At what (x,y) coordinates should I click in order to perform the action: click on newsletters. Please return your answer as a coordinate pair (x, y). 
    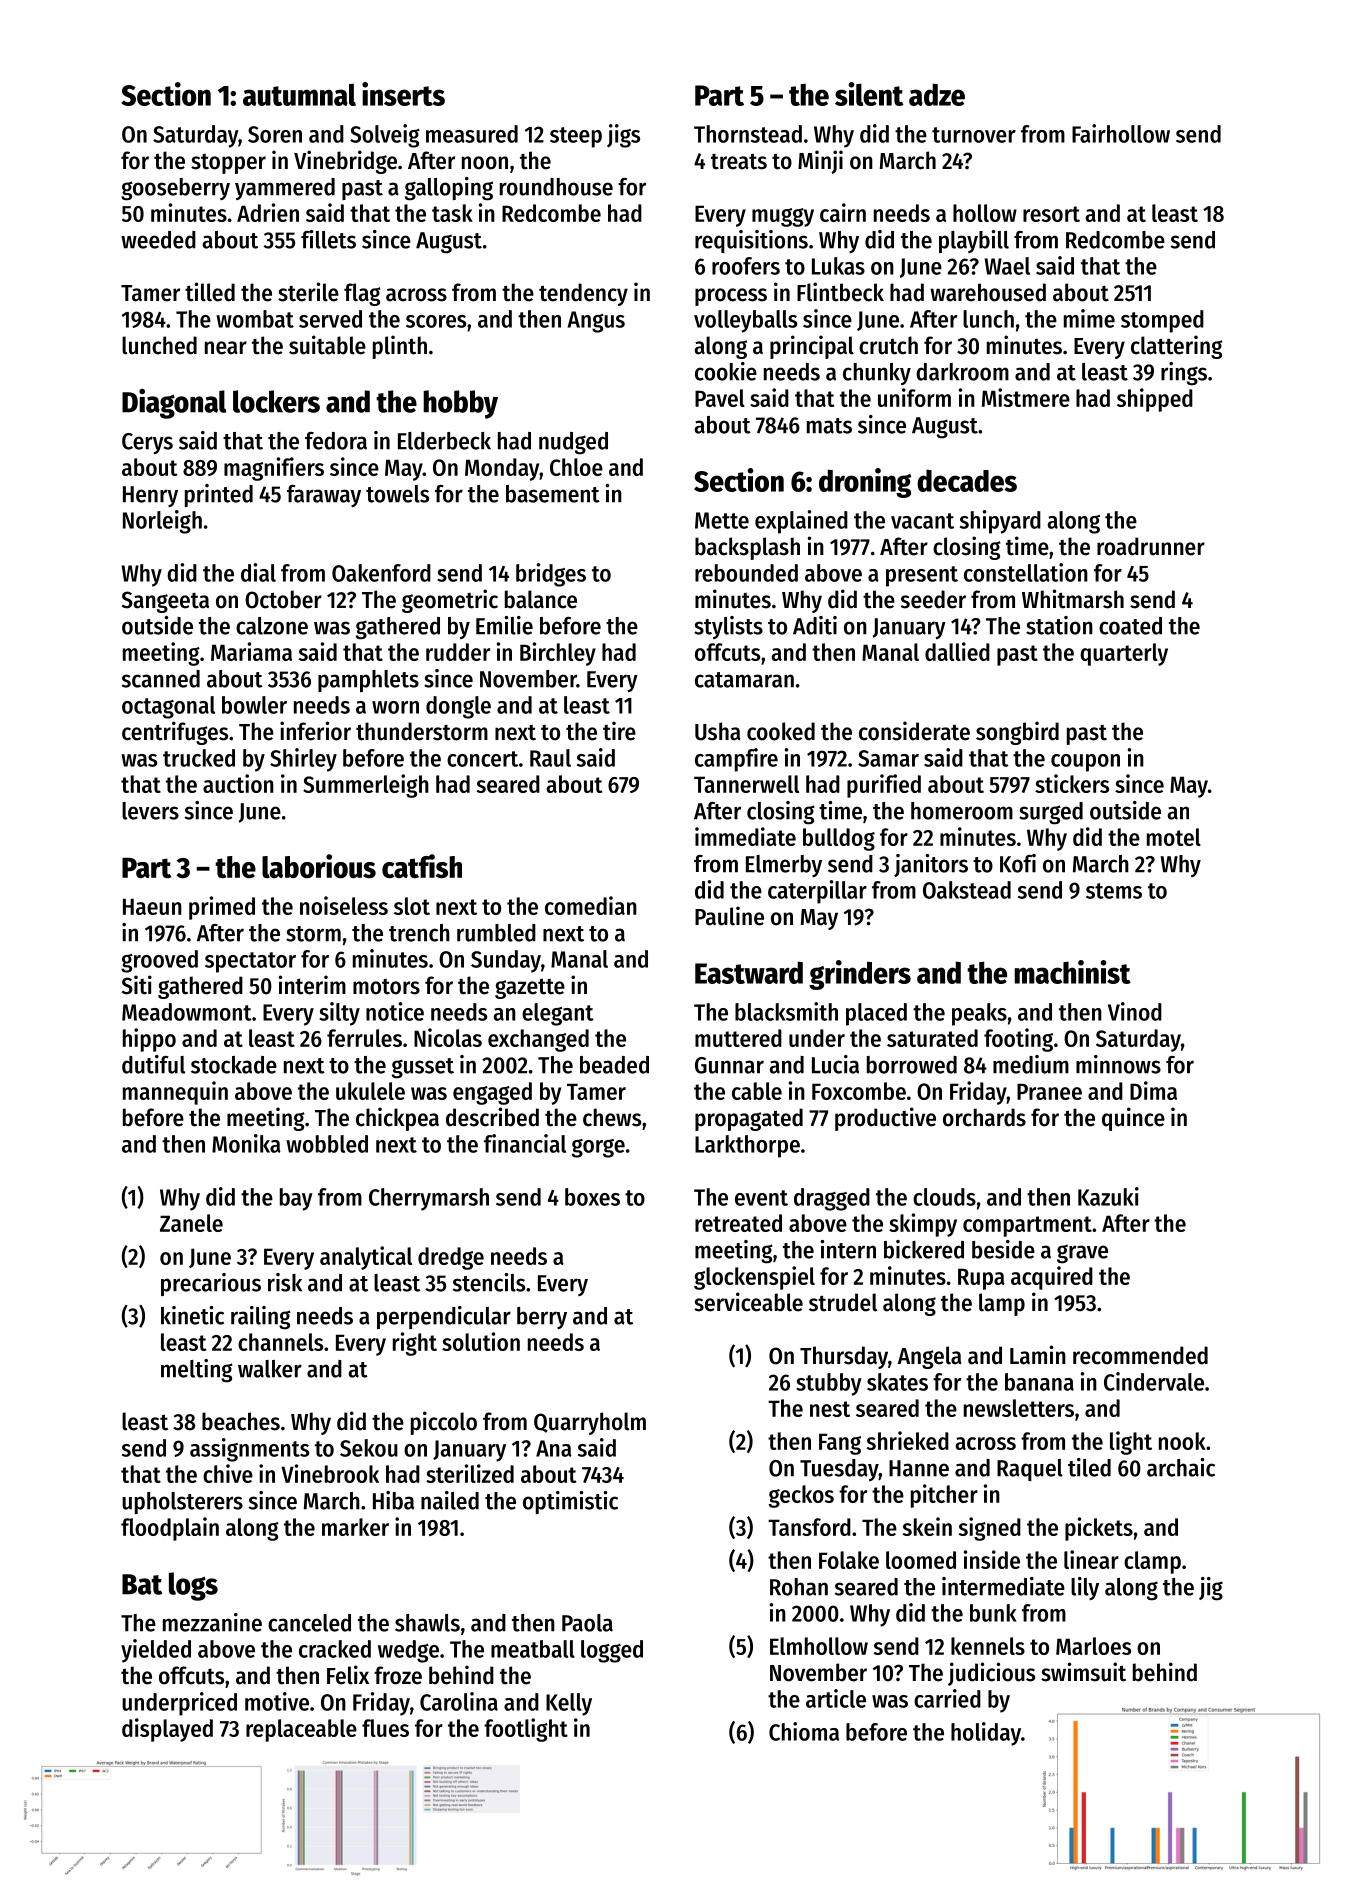
    Looking at the image, I should click on (1019, 1408).
